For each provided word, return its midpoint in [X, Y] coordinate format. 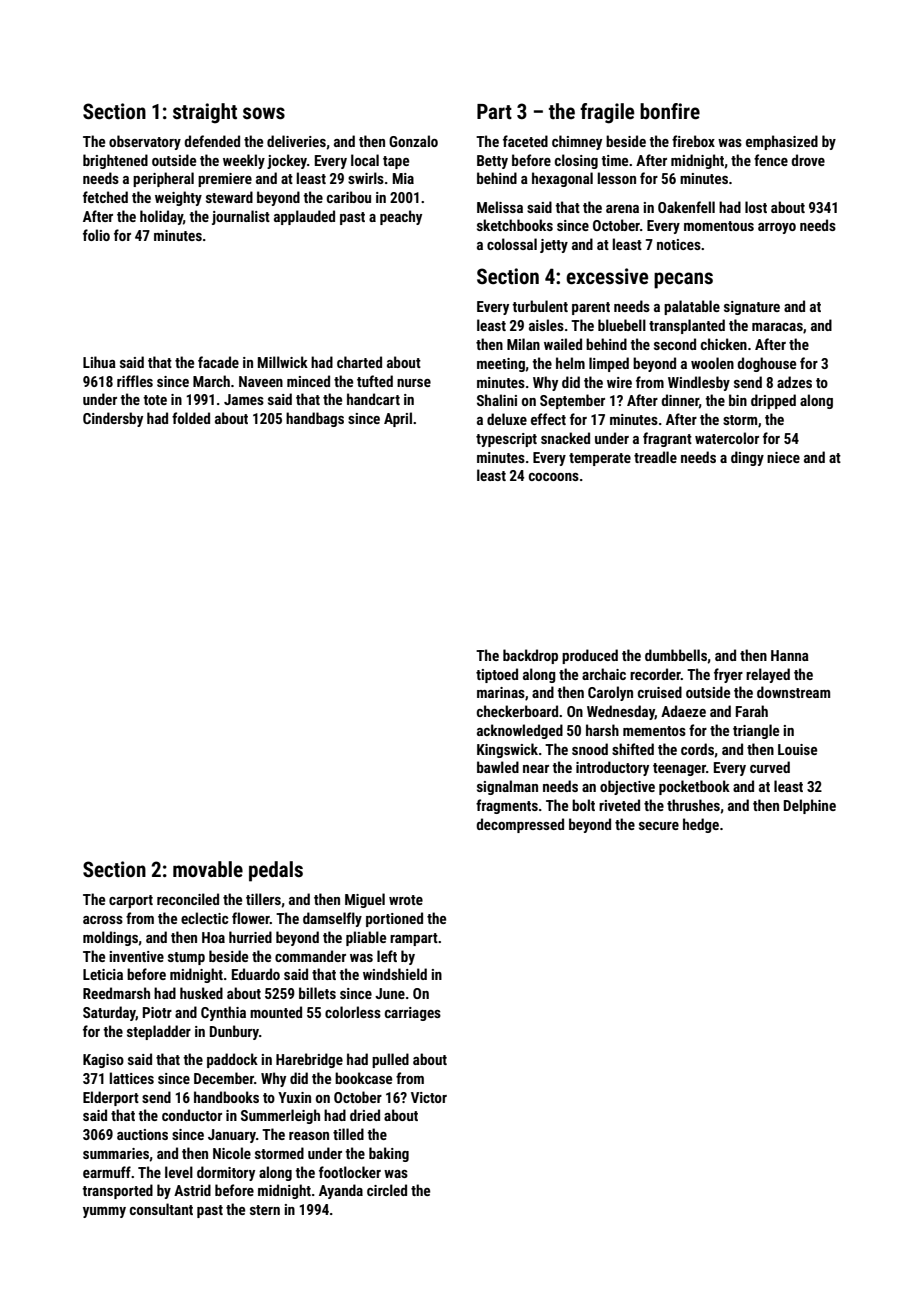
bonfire [670, 111]
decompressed [520, 825]
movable [208, 869]
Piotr [157, 1012]
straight [205, 113]
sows [264, 113]
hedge [701, 825]
